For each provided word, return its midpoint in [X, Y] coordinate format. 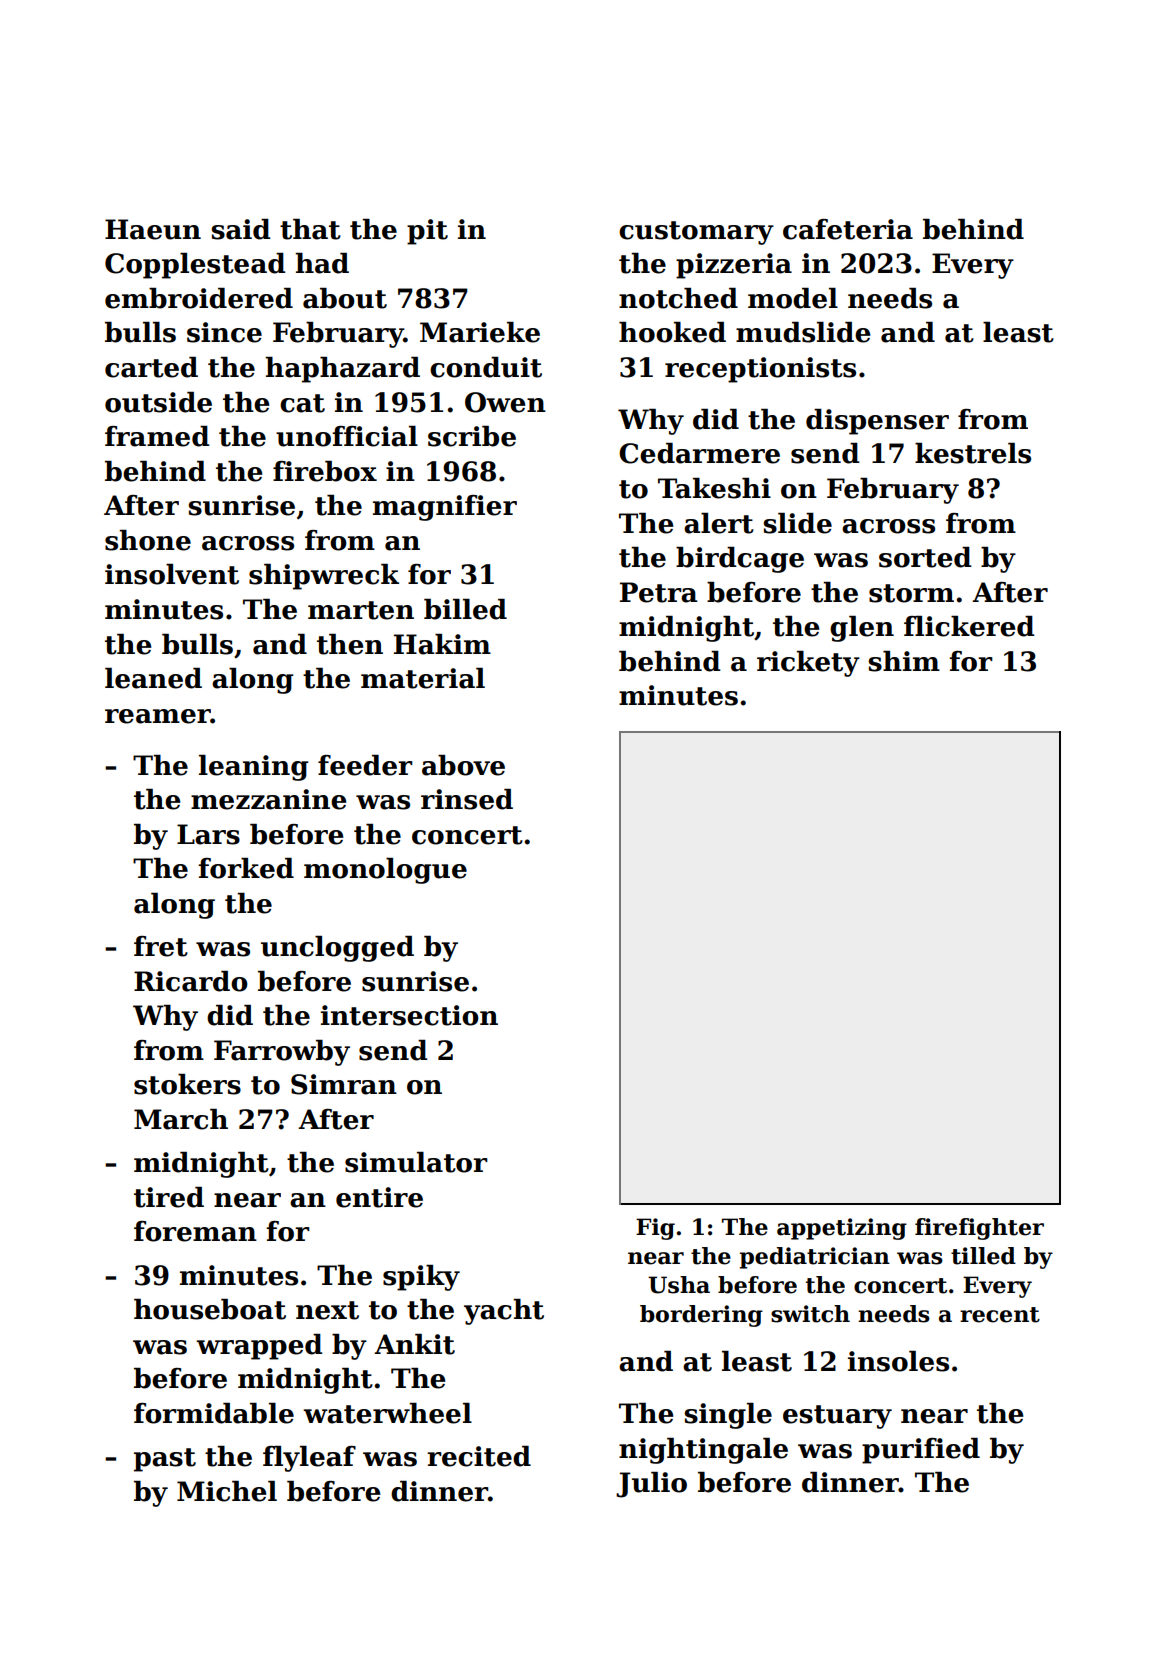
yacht [504, 1312]
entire [379, 1197]
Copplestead [195, 266]
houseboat [210, 1309]
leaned [153, 678]
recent [1000, 1315]
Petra [658, 592]
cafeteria [848, 229]
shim [904, 661]
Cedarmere [699, 453]
